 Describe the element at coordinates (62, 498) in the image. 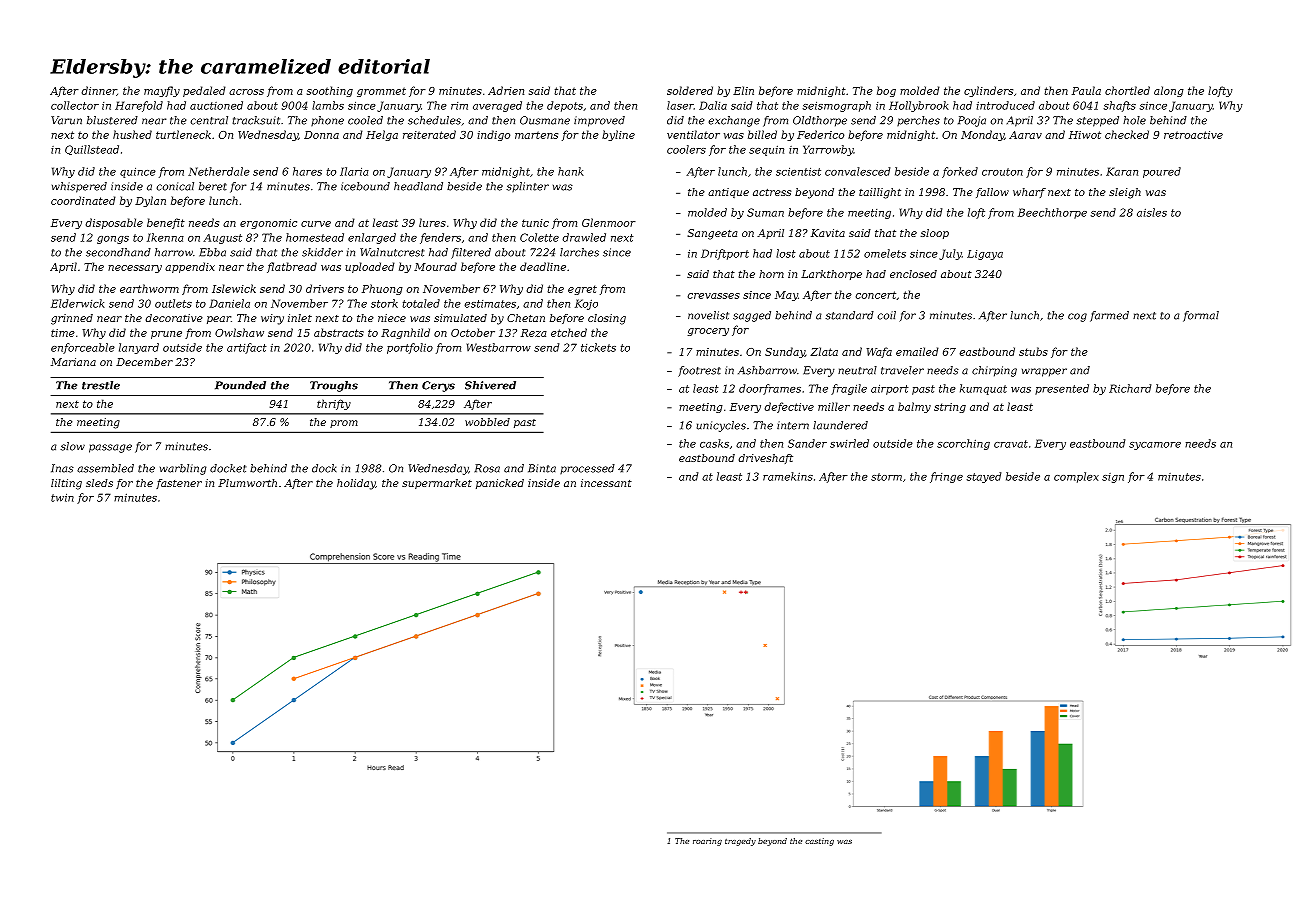

I see `twin` at that location.
